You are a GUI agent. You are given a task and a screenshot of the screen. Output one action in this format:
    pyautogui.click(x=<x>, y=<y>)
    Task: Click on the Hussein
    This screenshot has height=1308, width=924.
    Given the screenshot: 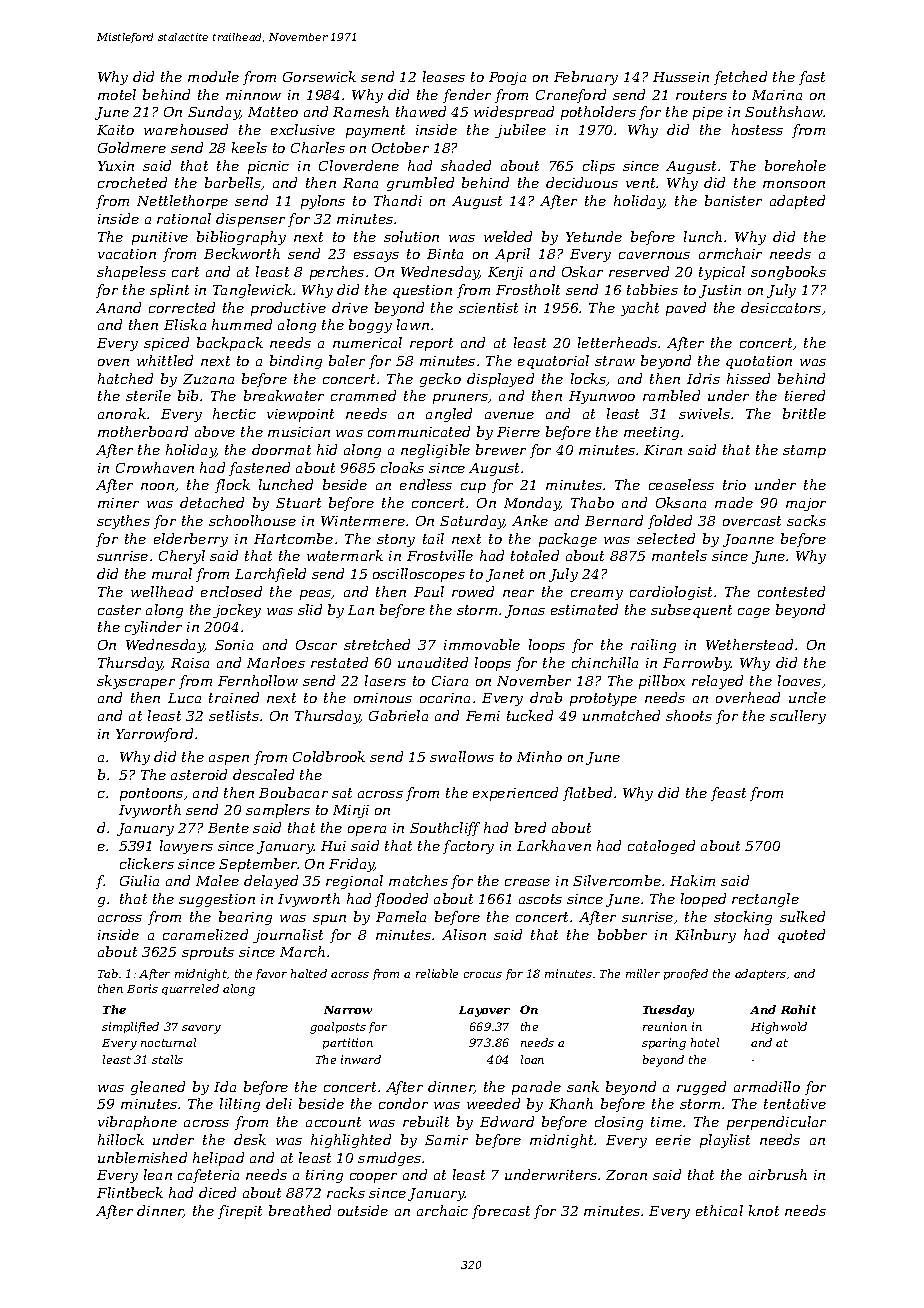 What is the action you would take?
    pyautogui.click(x=681, y=77)
